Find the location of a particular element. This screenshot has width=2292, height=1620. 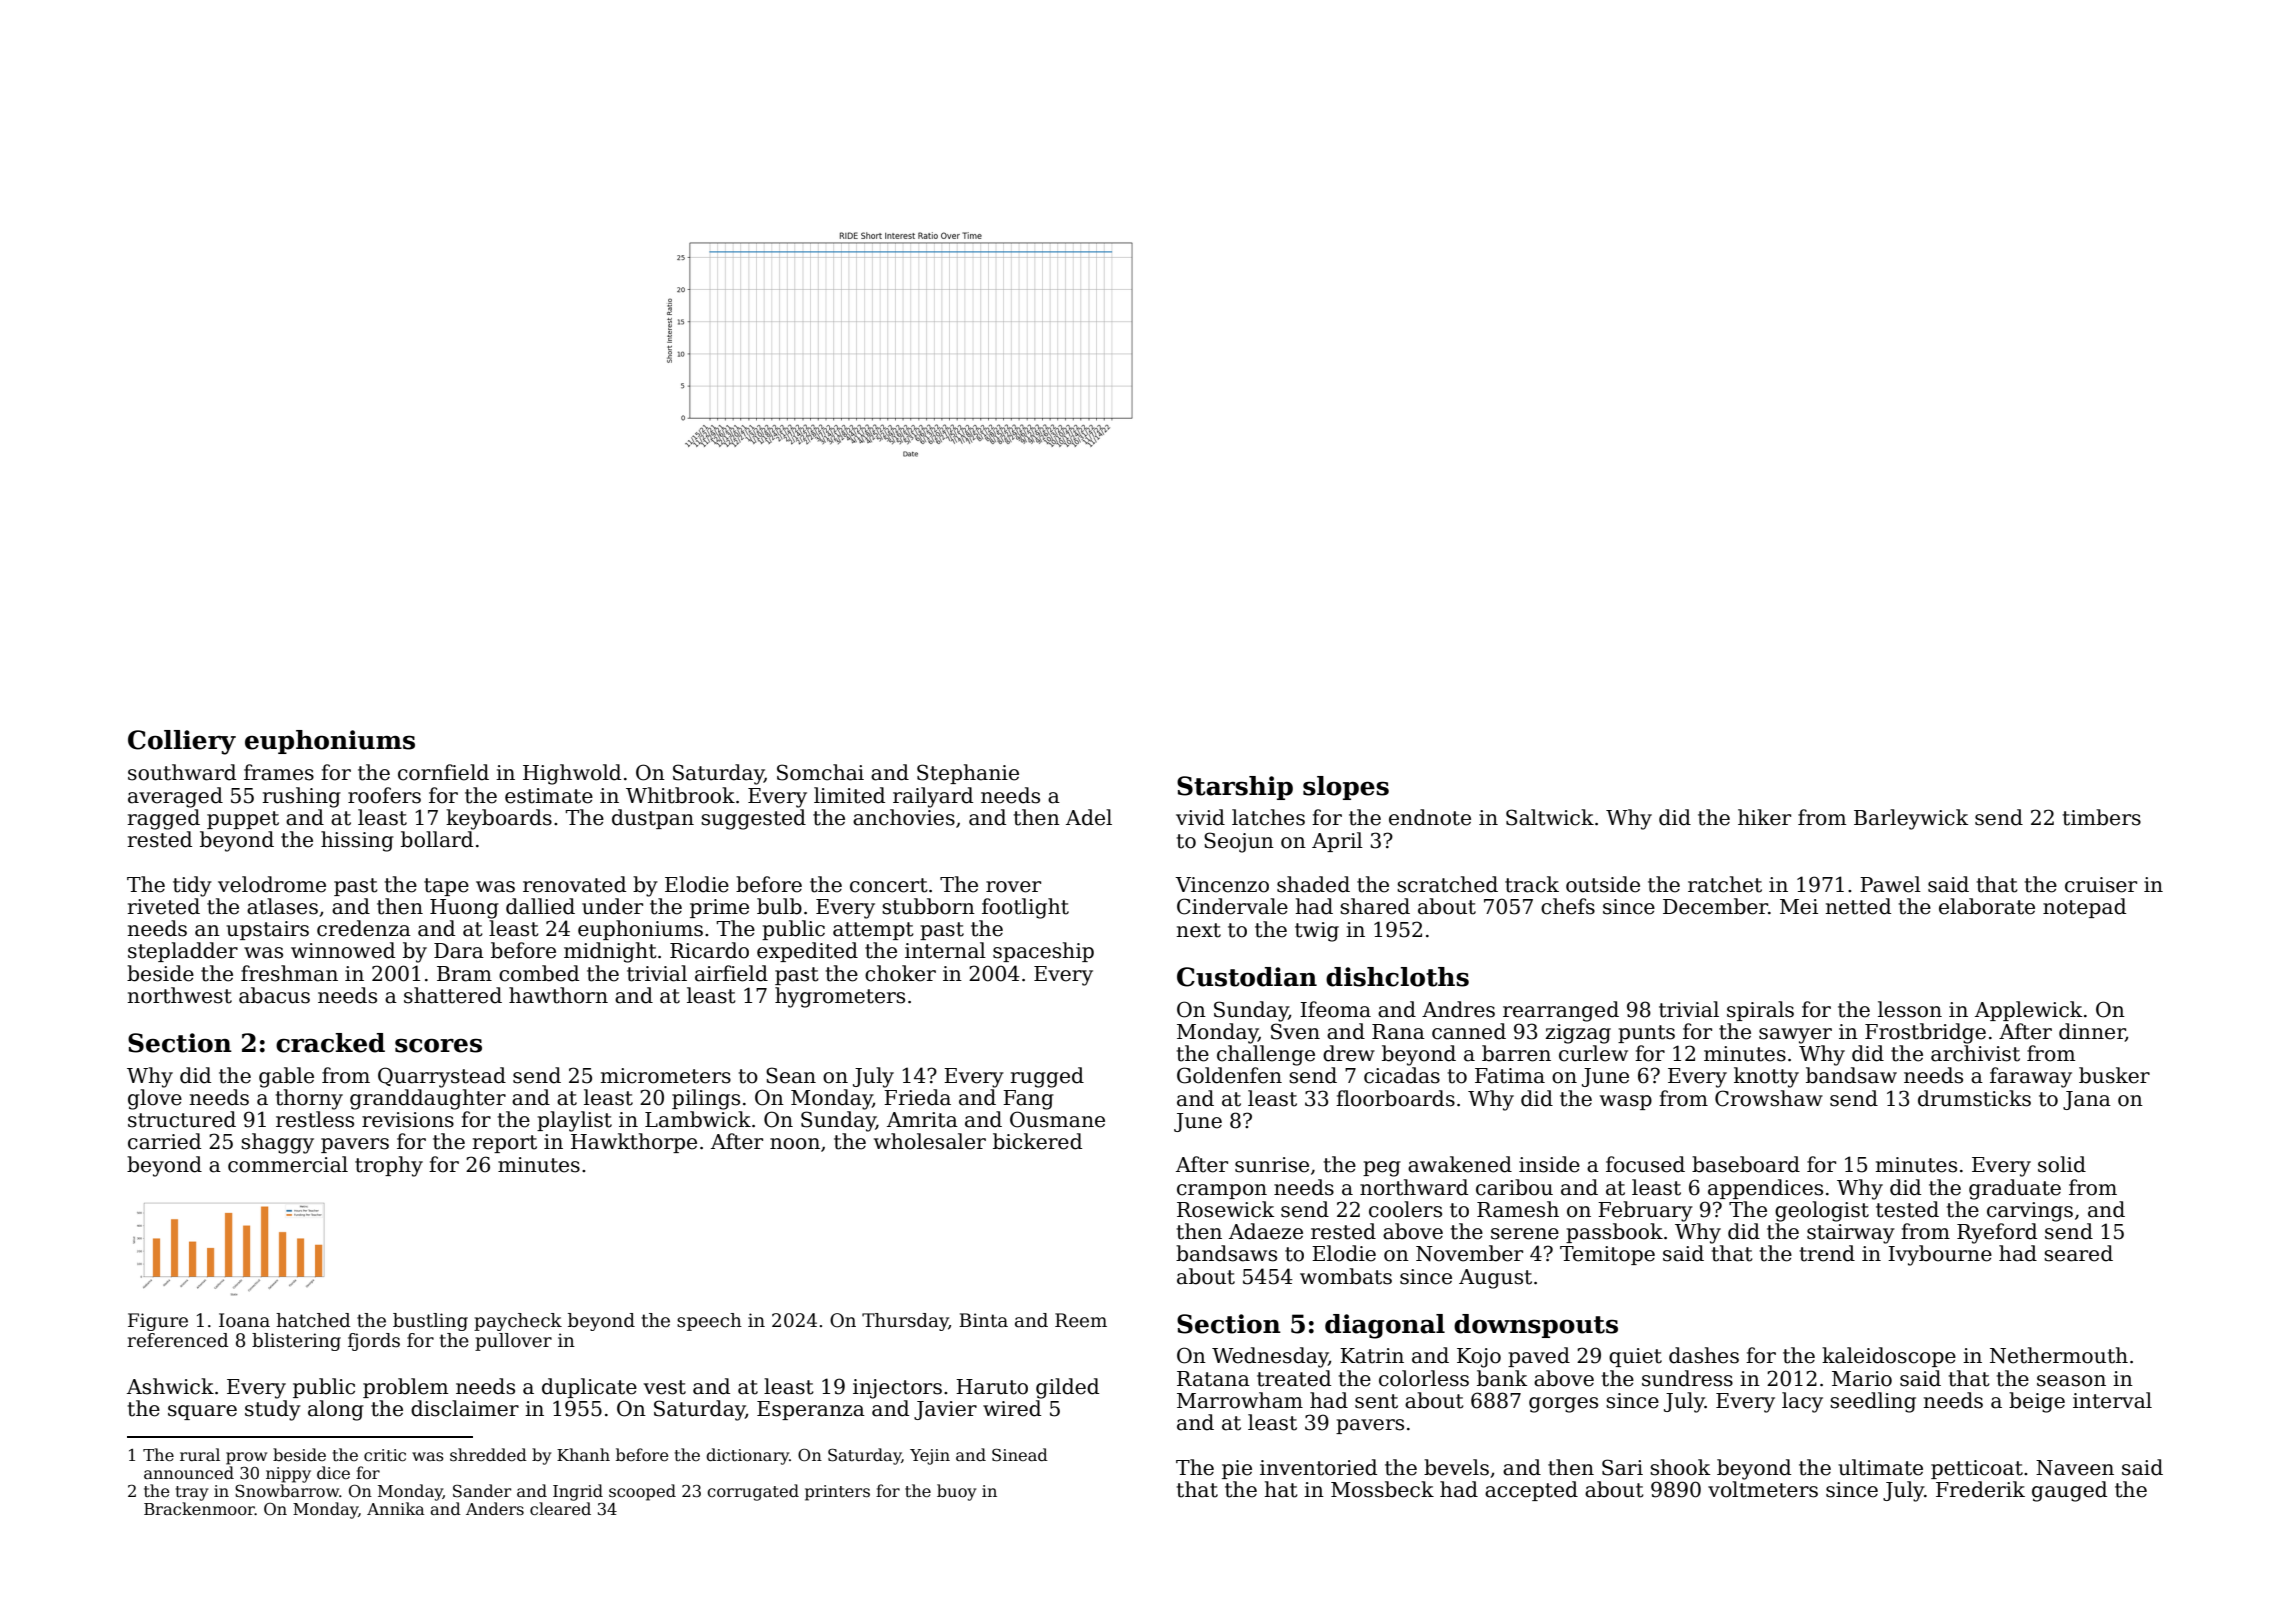

abacus is located at coordinates (274, 995).
